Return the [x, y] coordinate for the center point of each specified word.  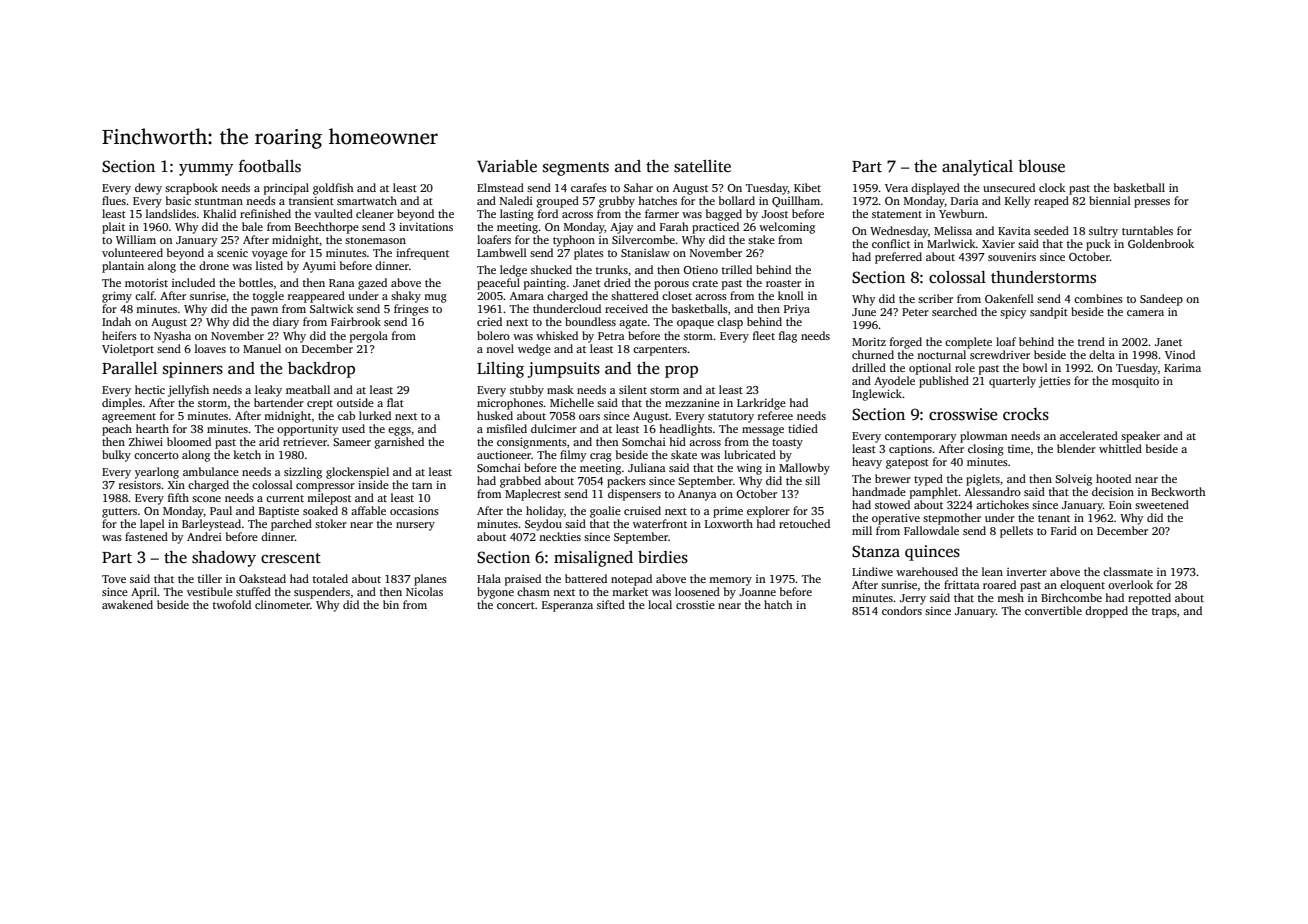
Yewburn [961, 213]
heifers [119, 335]
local [660, 604]
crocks [1026, 414]
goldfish [333, 189]
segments [576, 169]
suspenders [322, 593]
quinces [932, 553]
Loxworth [729, 523]
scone [206, 499]
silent [633, 389]
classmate [1128, 571]
